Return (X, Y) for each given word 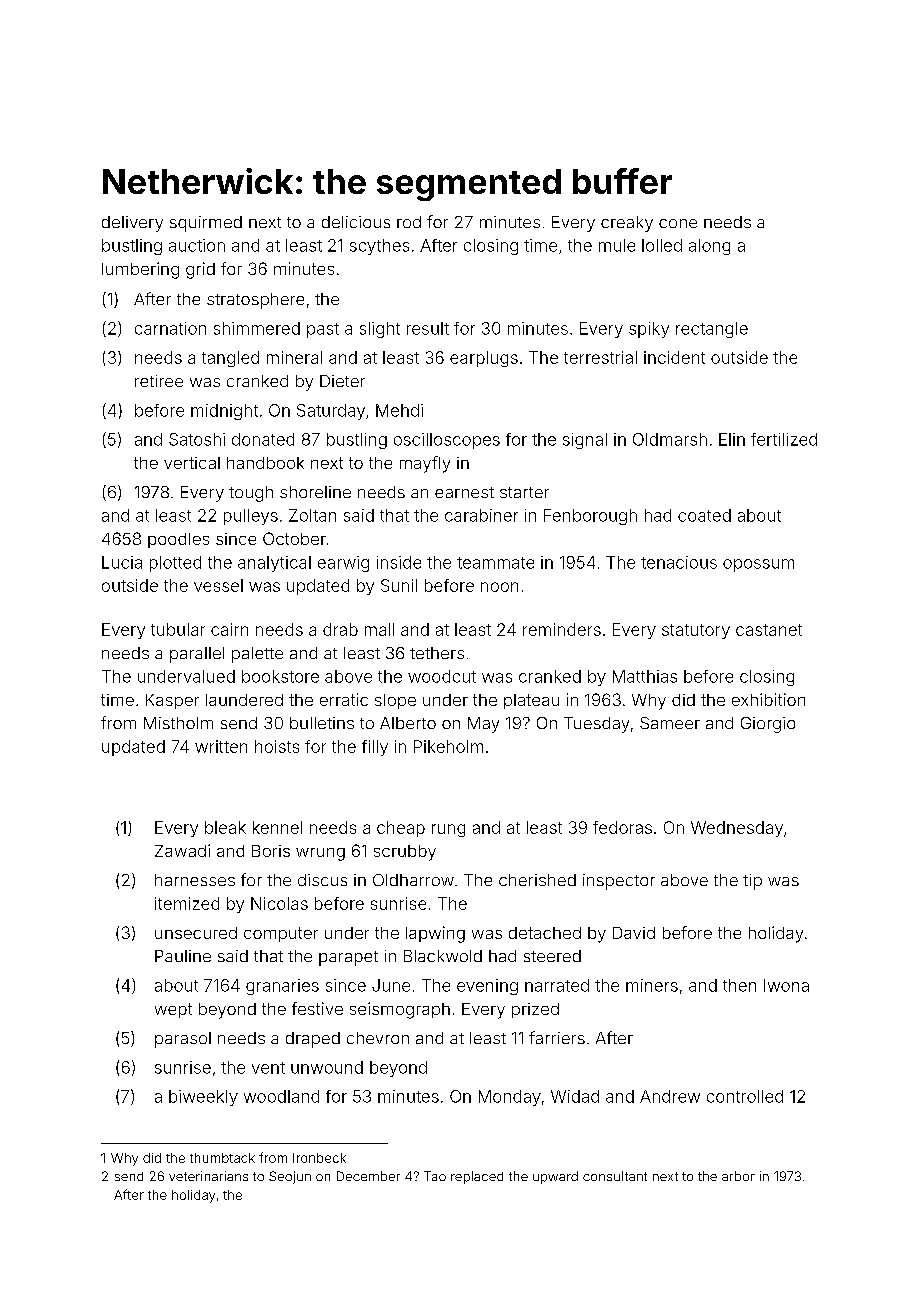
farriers (557, 1037)
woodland (281, 1096)
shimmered (257, 328)
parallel (197, 655)
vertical (192, 463)
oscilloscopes (447, 441)
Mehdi (399, 410)
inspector (619, 882)
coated (704, 515)
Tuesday (596, 725)
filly (375, 748)
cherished (537, 880)
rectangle (712, 330)
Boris (271, 851)
